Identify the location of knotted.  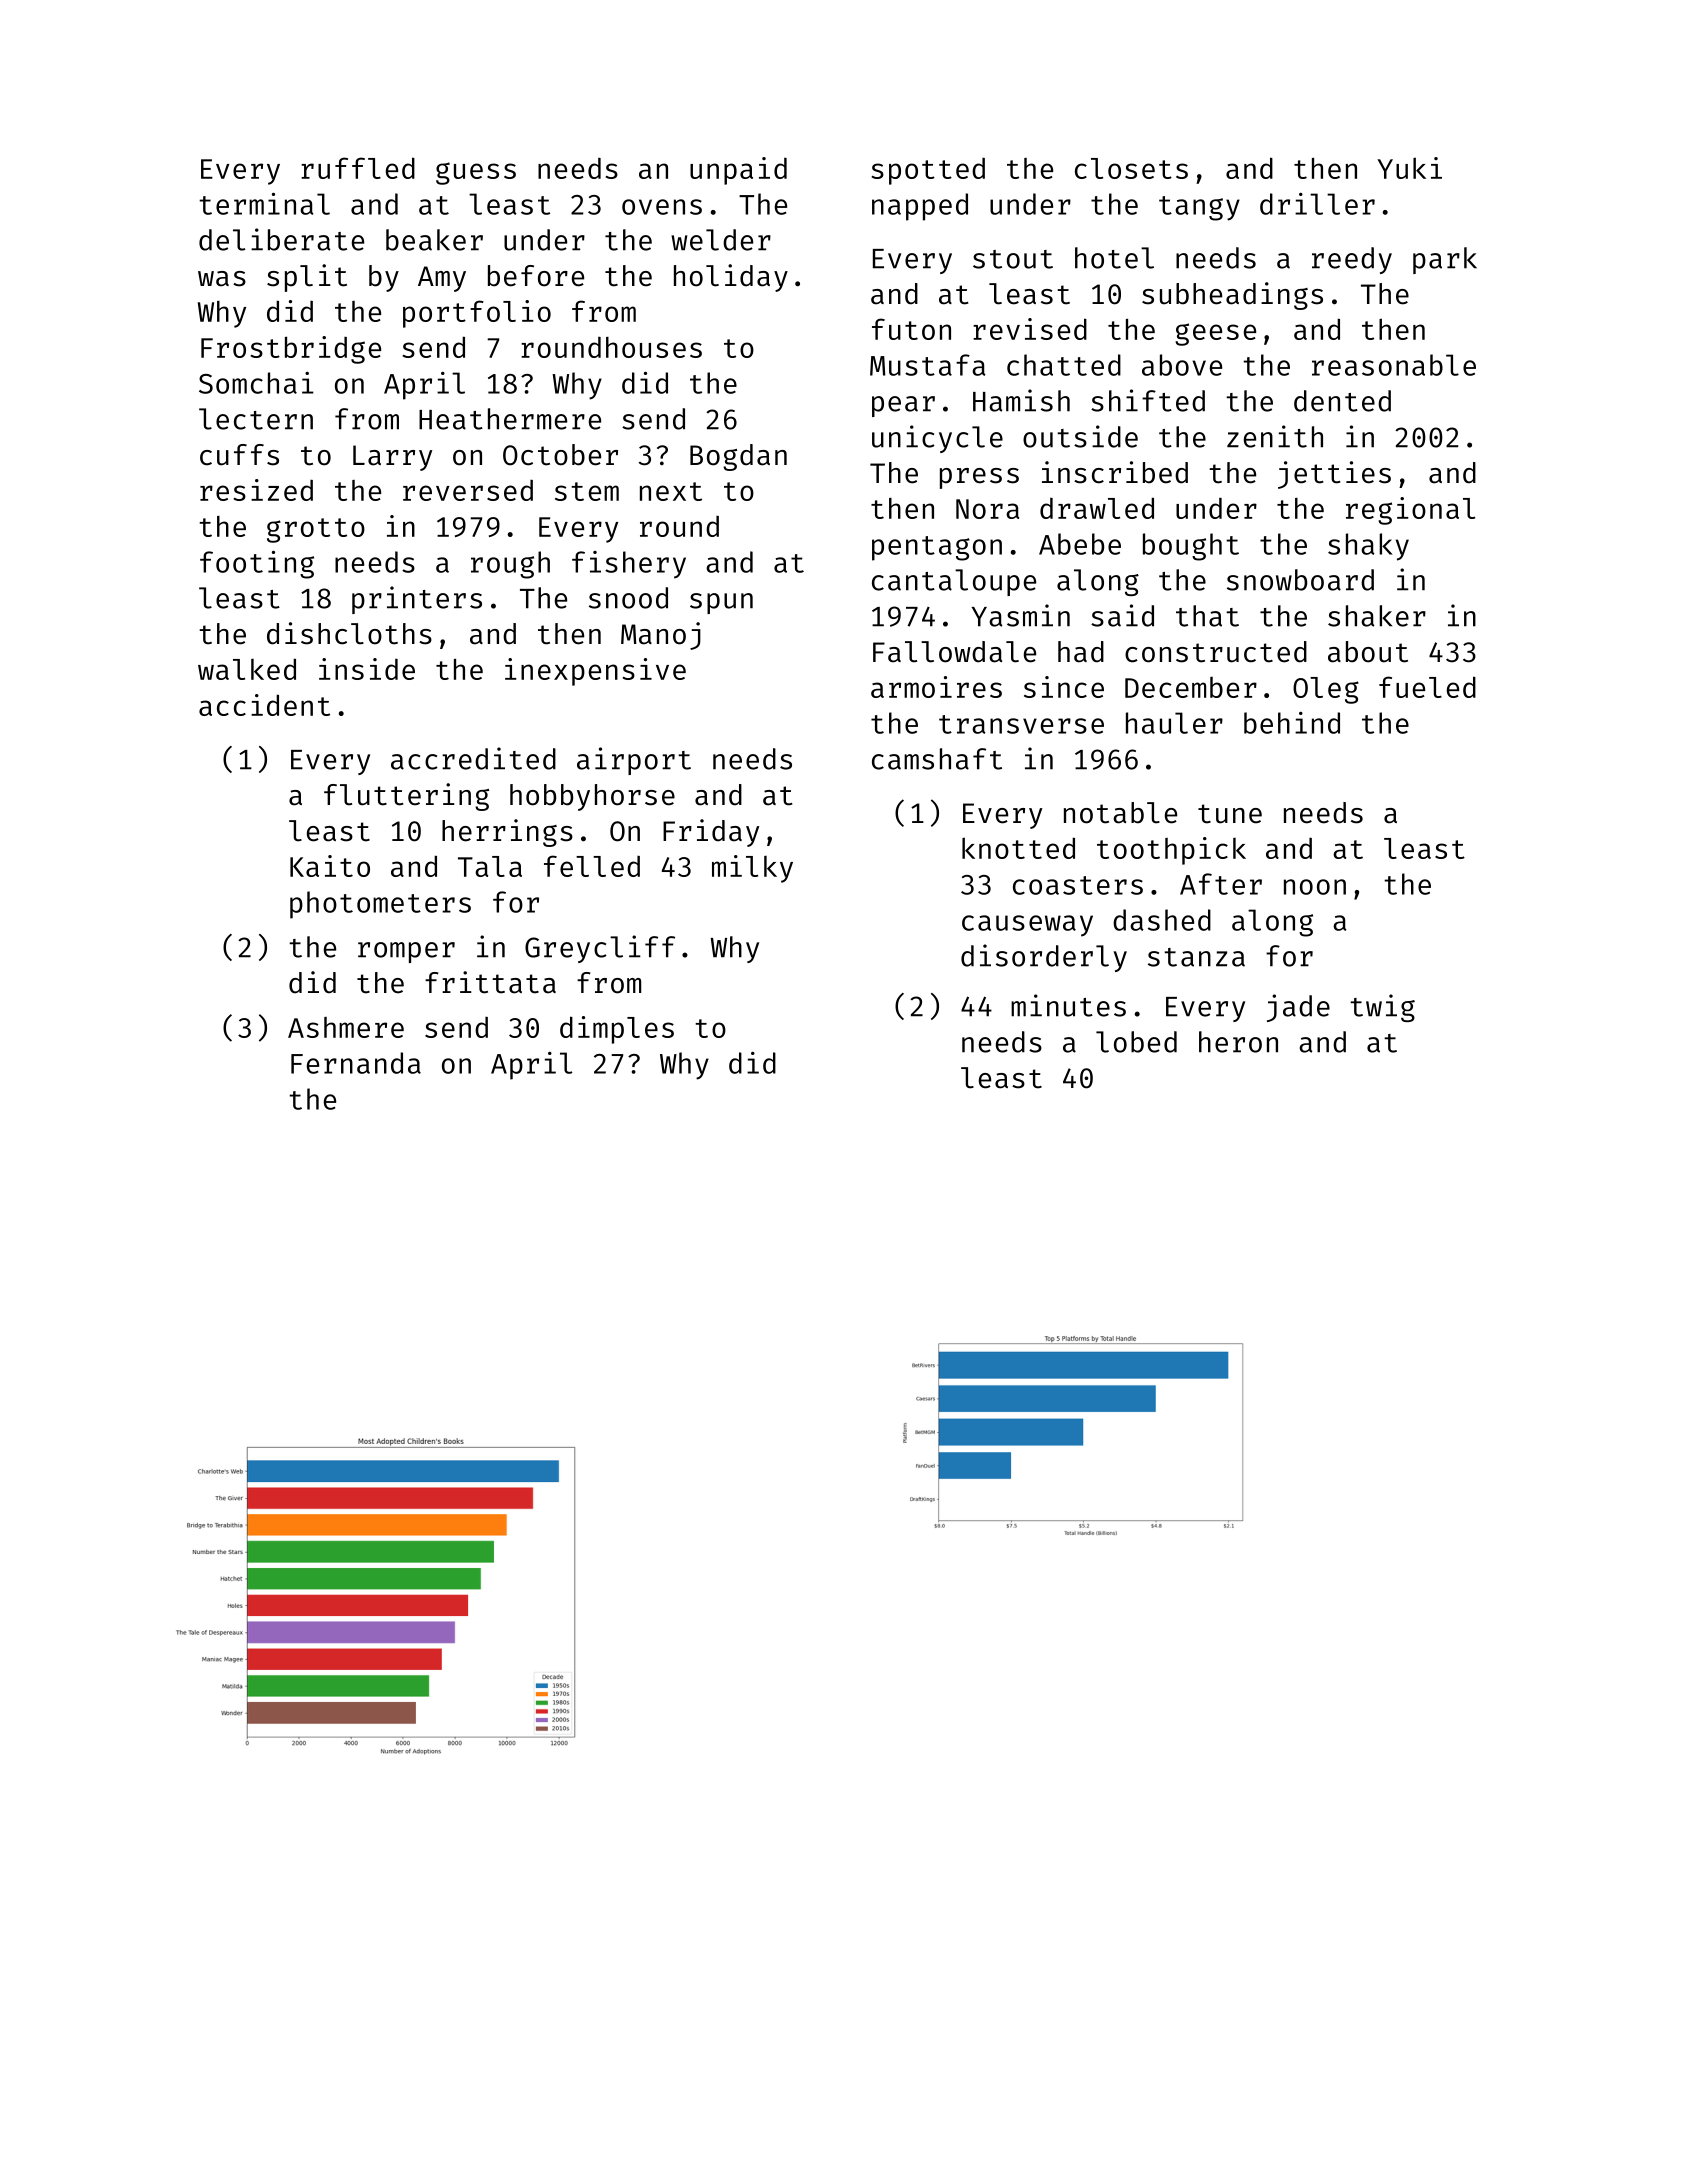
(1018, 848).
